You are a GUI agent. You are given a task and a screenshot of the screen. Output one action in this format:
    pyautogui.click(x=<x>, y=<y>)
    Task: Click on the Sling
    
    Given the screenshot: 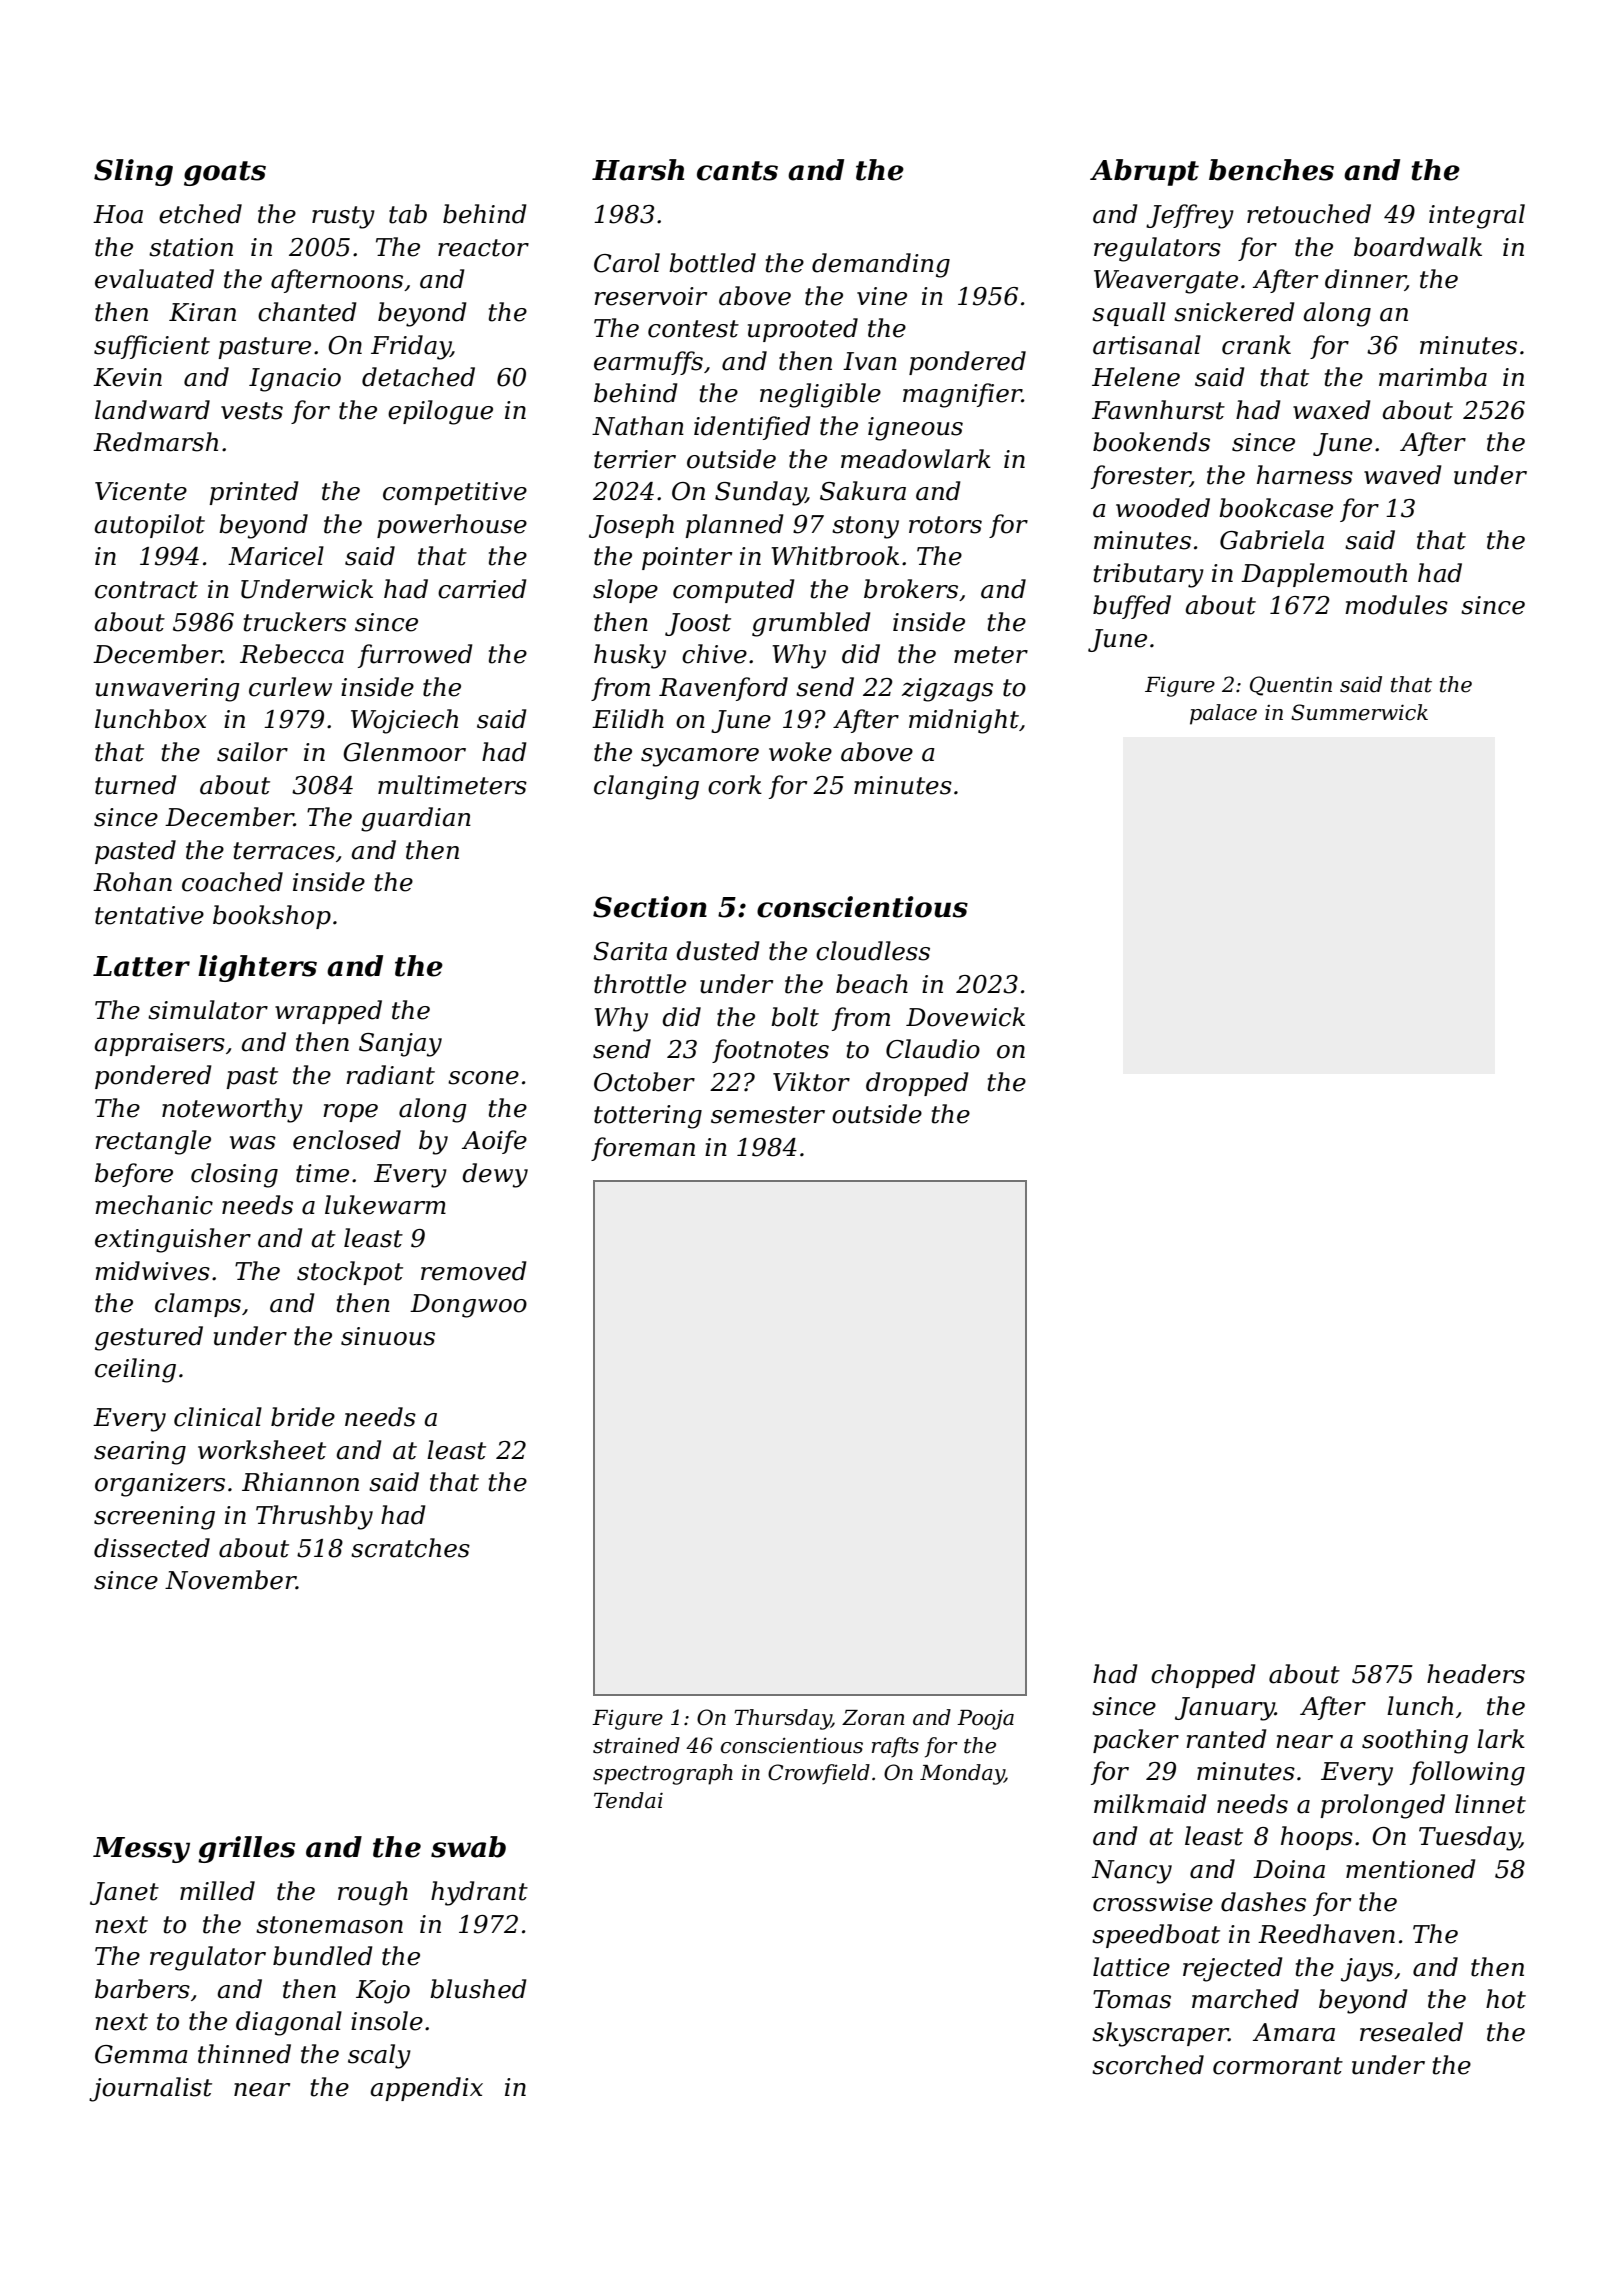 What is the action you would take?
    pyautogui.click(x=133, y=172)
